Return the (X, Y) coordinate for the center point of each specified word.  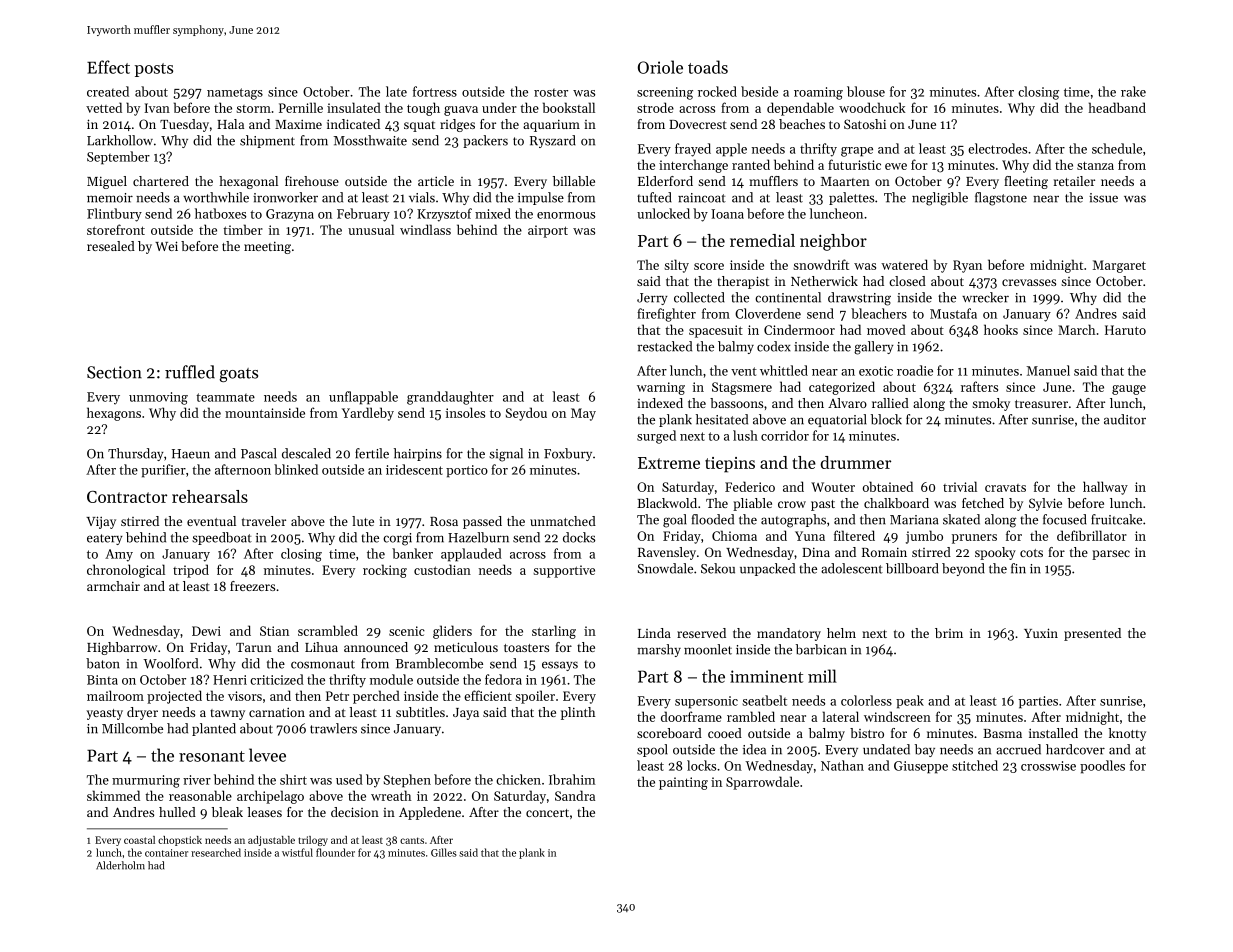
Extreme (669, 463)
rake (1133, 91)
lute (363, 521)
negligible (940, 199)
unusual (371, 229)
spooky (995, 553)
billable (574, 181)
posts (154, 70)
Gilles (444, 852)
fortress (435, 91)
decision (355, 812)
